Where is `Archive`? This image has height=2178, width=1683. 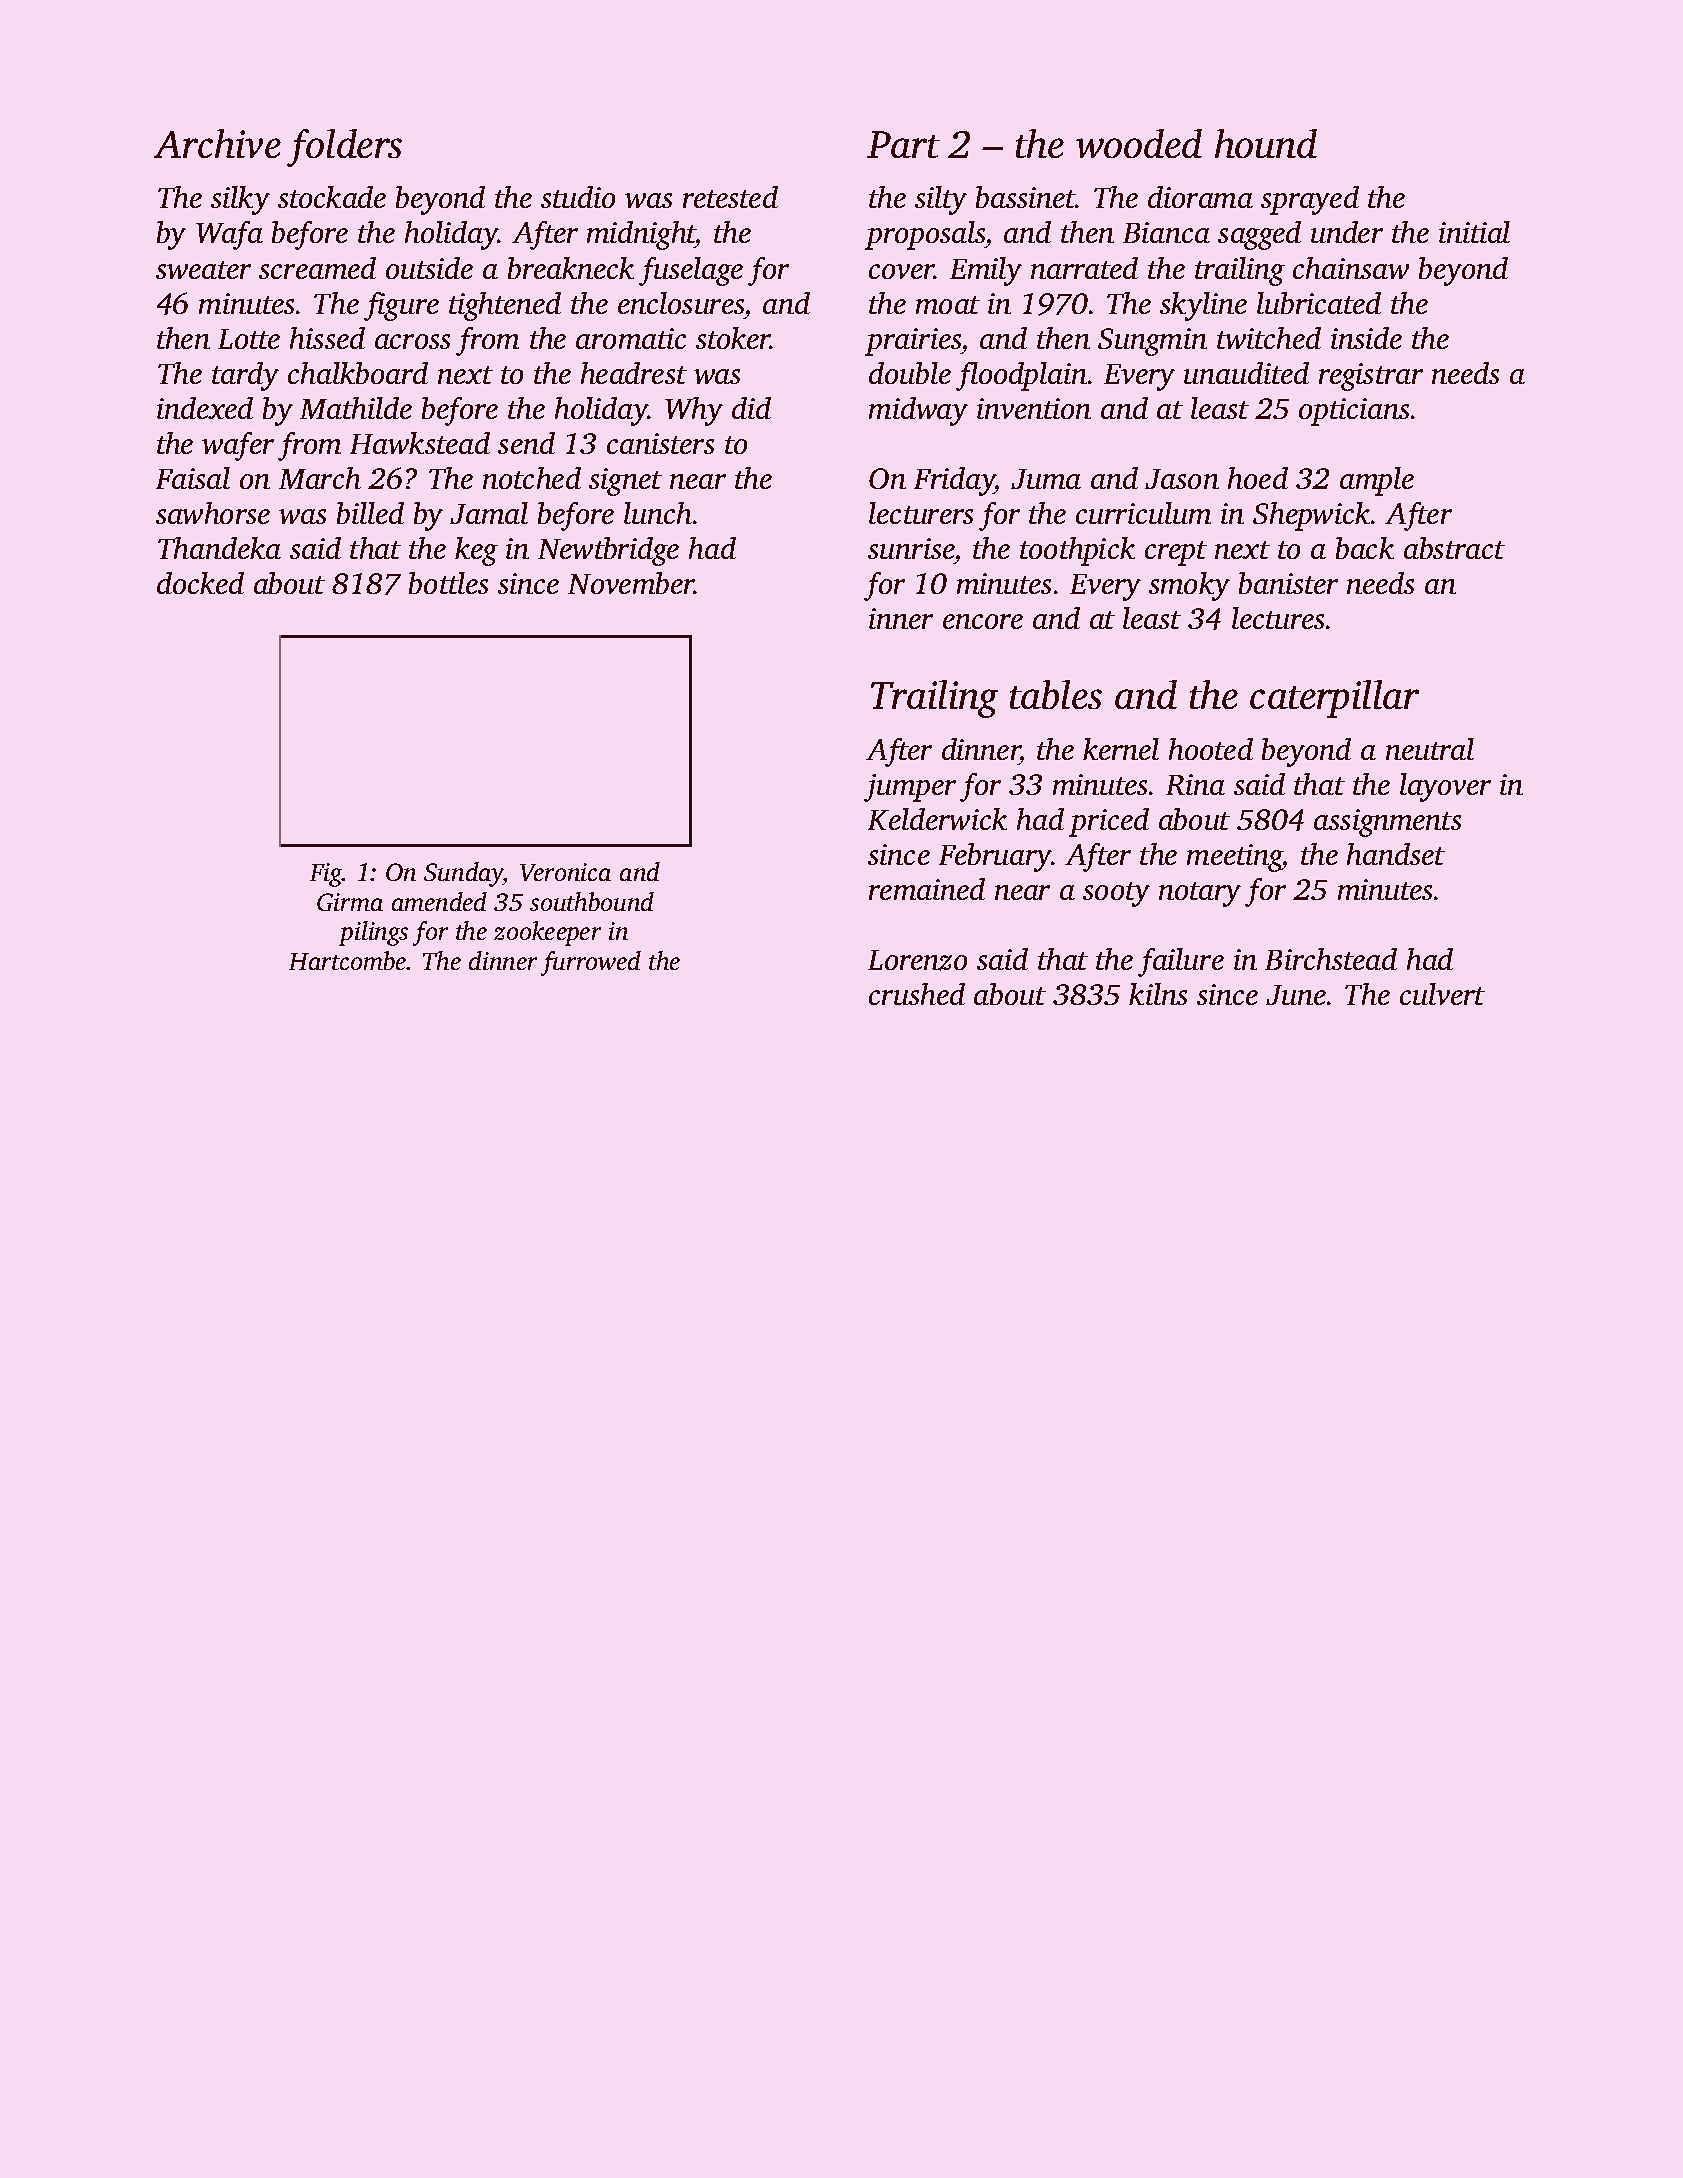
Archive is located at coordinates (217, 143).
